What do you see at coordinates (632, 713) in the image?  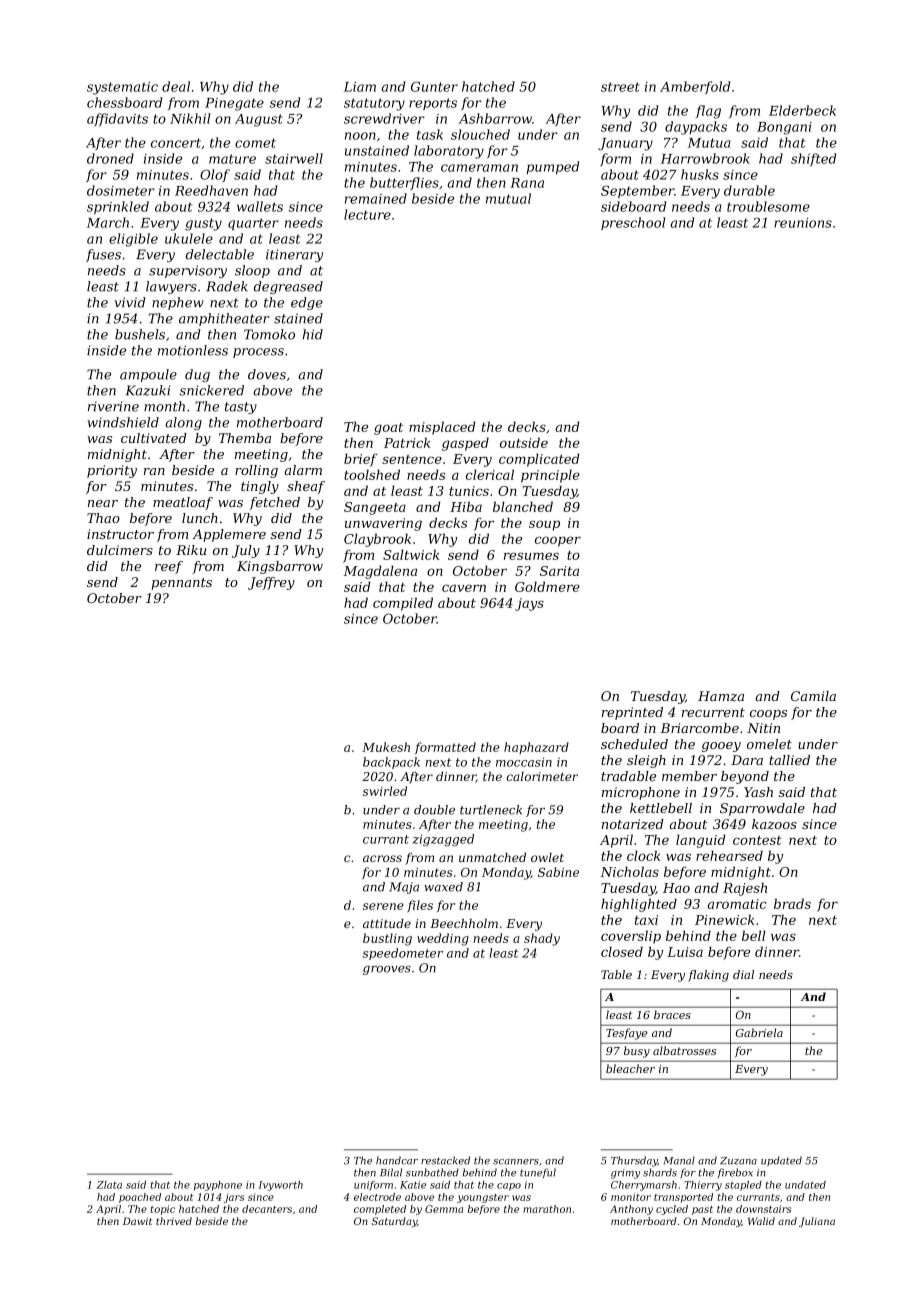 I see `reprinted` at bounding box center [632, 713].
